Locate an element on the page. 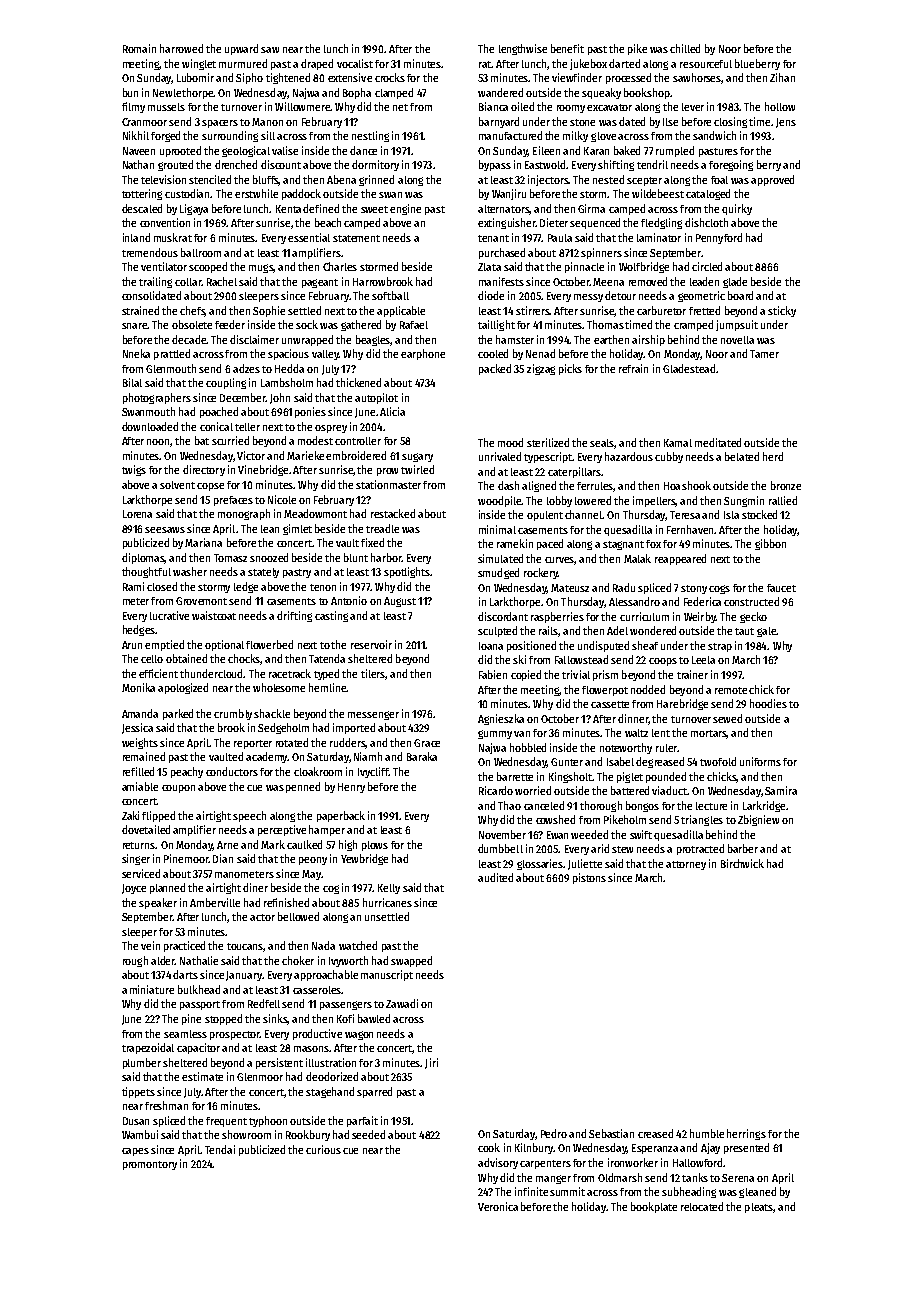  darted is located at coordinates (624, 63).
